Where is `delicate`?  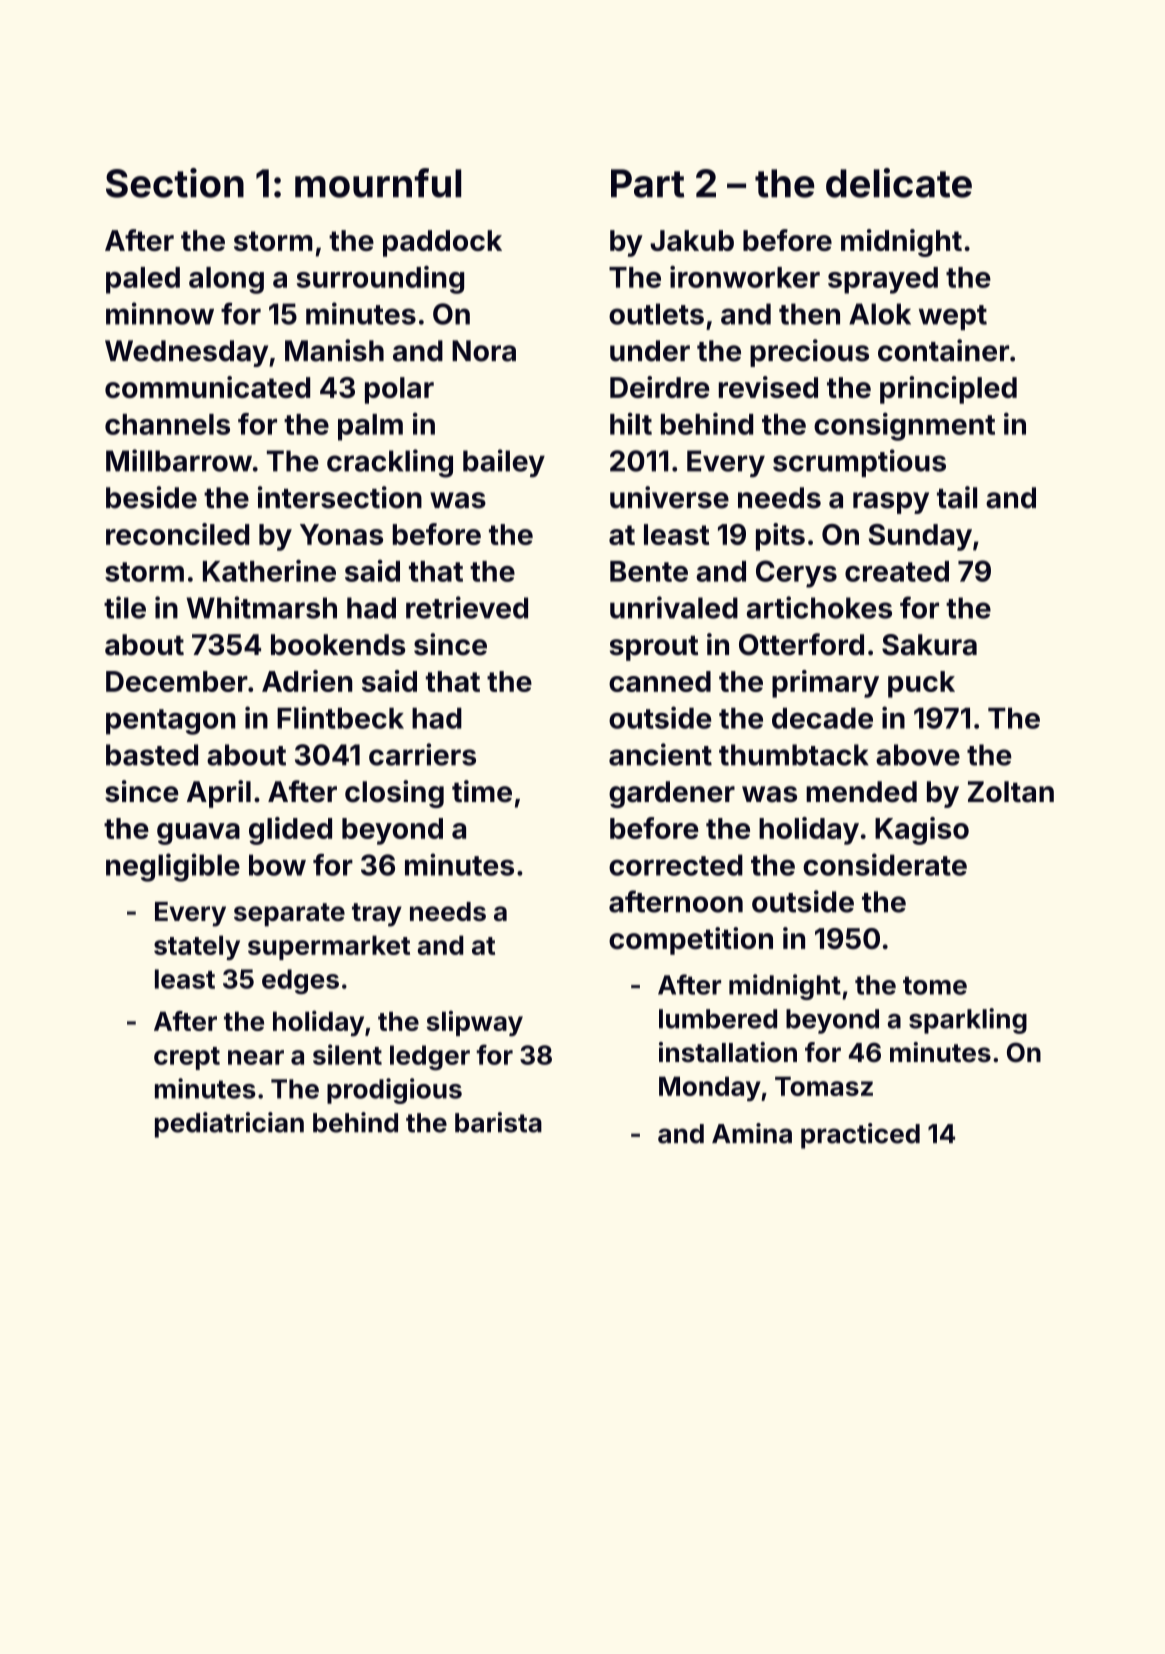
delicate is located at coordinates (899, 183).
